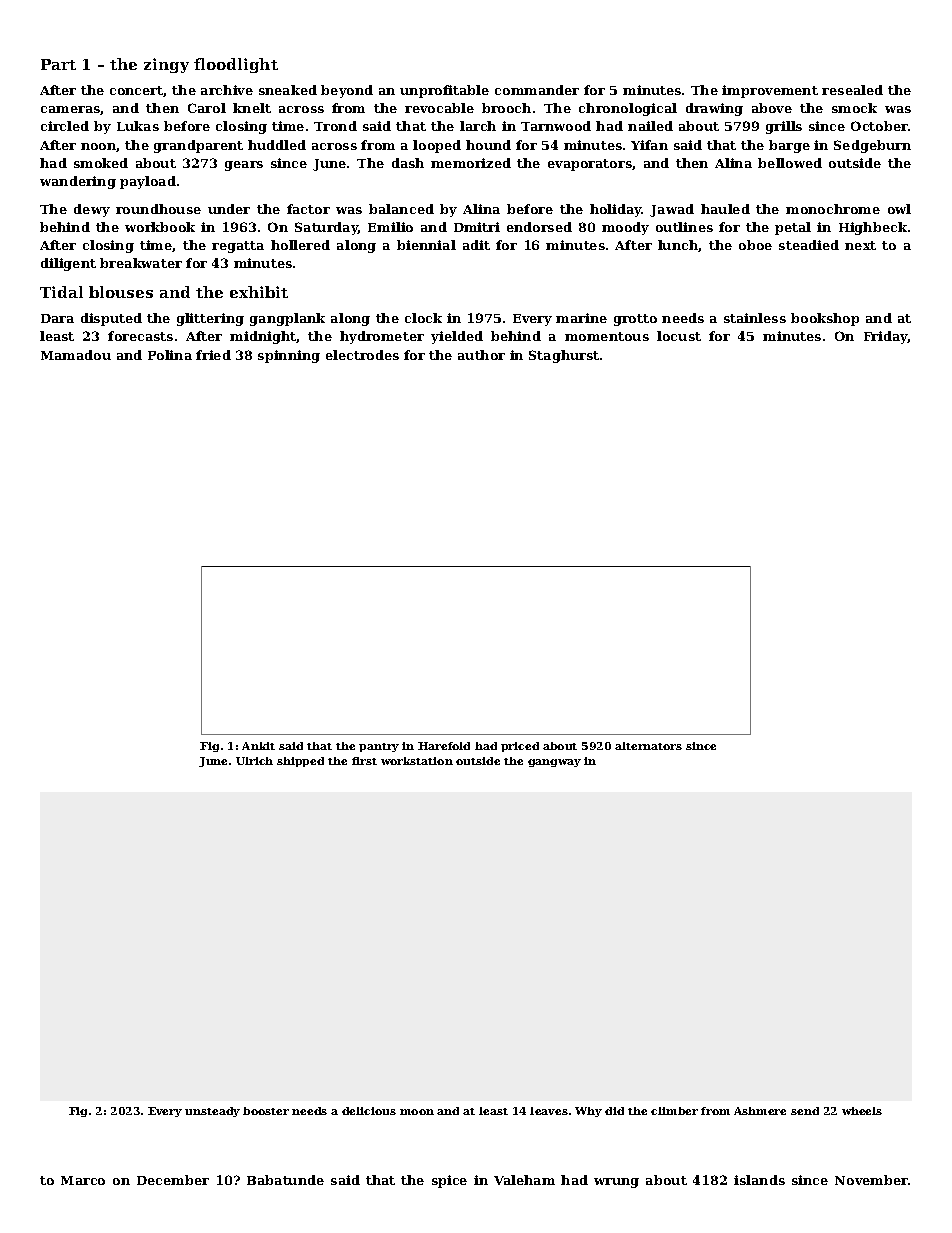  Describe the element at coordinates (616, 1183) in the screenshot. I see `wrung` at that location.
